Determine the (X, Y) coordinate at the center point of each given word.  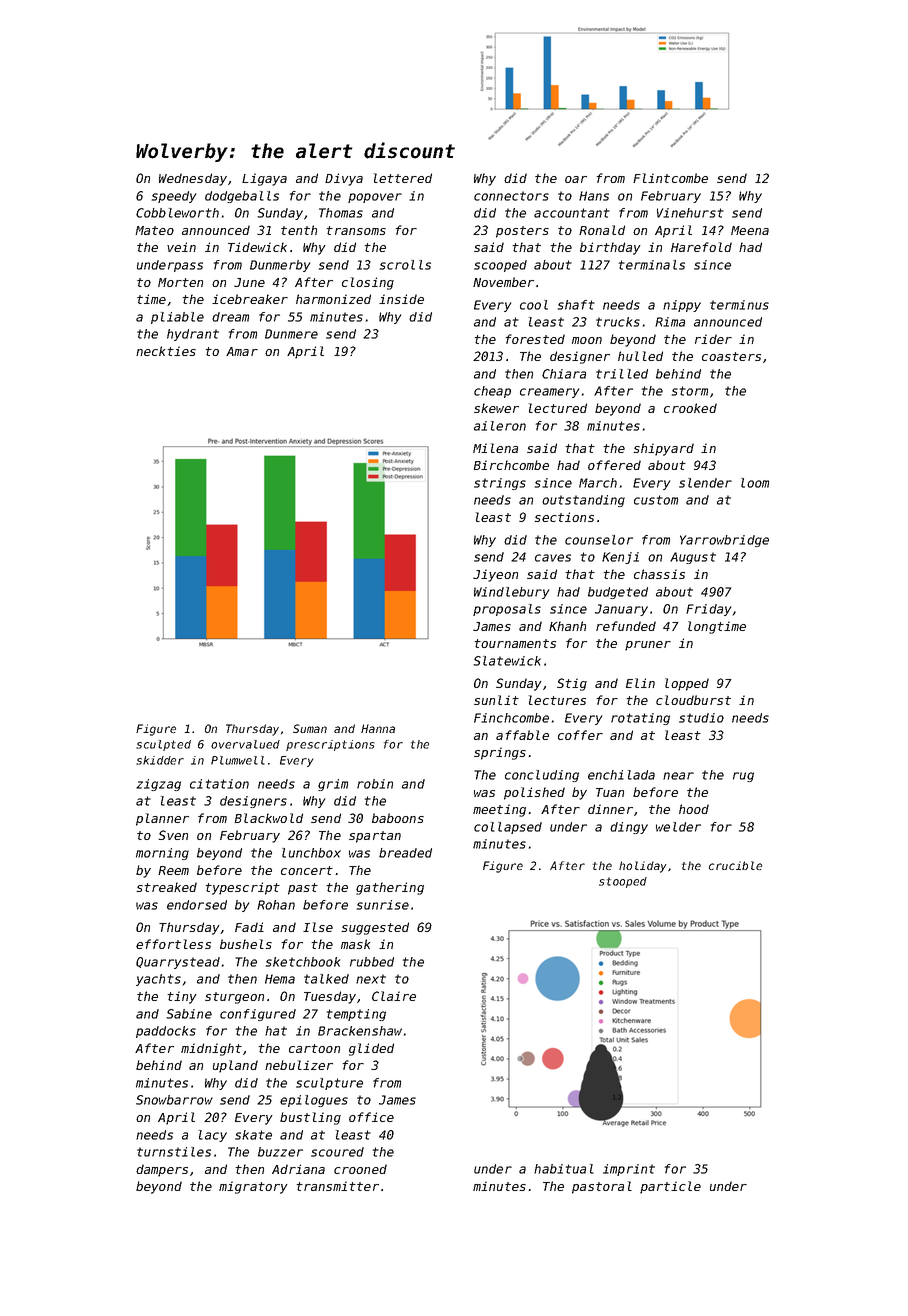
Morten (180, 282)
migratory (253, 1187)
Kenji (620, 558)
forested (535, 339)
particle (670, 1187)
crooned (360, 1169)
